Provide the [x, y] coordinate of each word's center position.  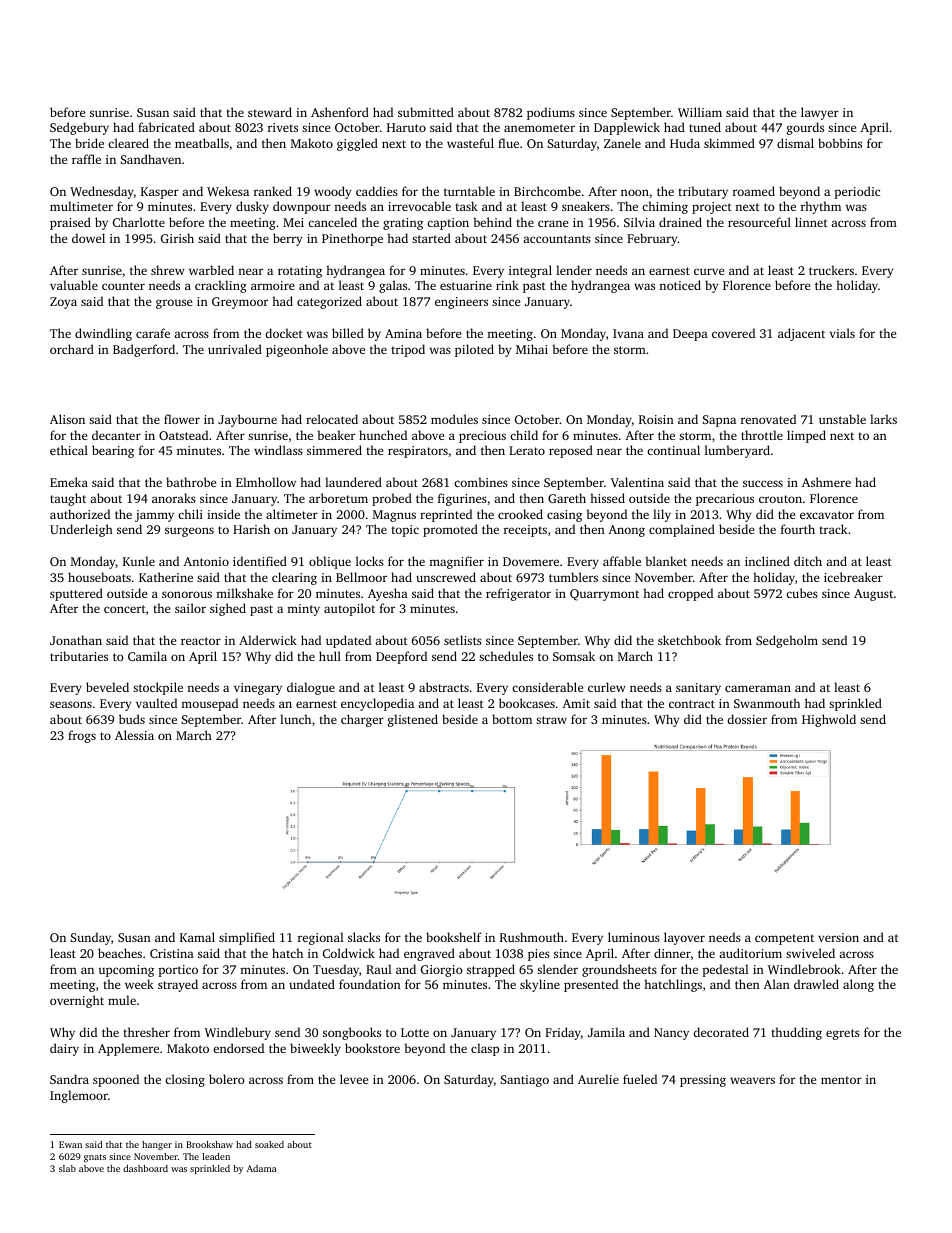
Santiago [525, 1081]
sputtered [76, 594]
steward [270, 112]
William [700, 112]
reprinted [446, 515]
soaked [269, 1144]
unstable [842, 419]
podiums [551, 113]
